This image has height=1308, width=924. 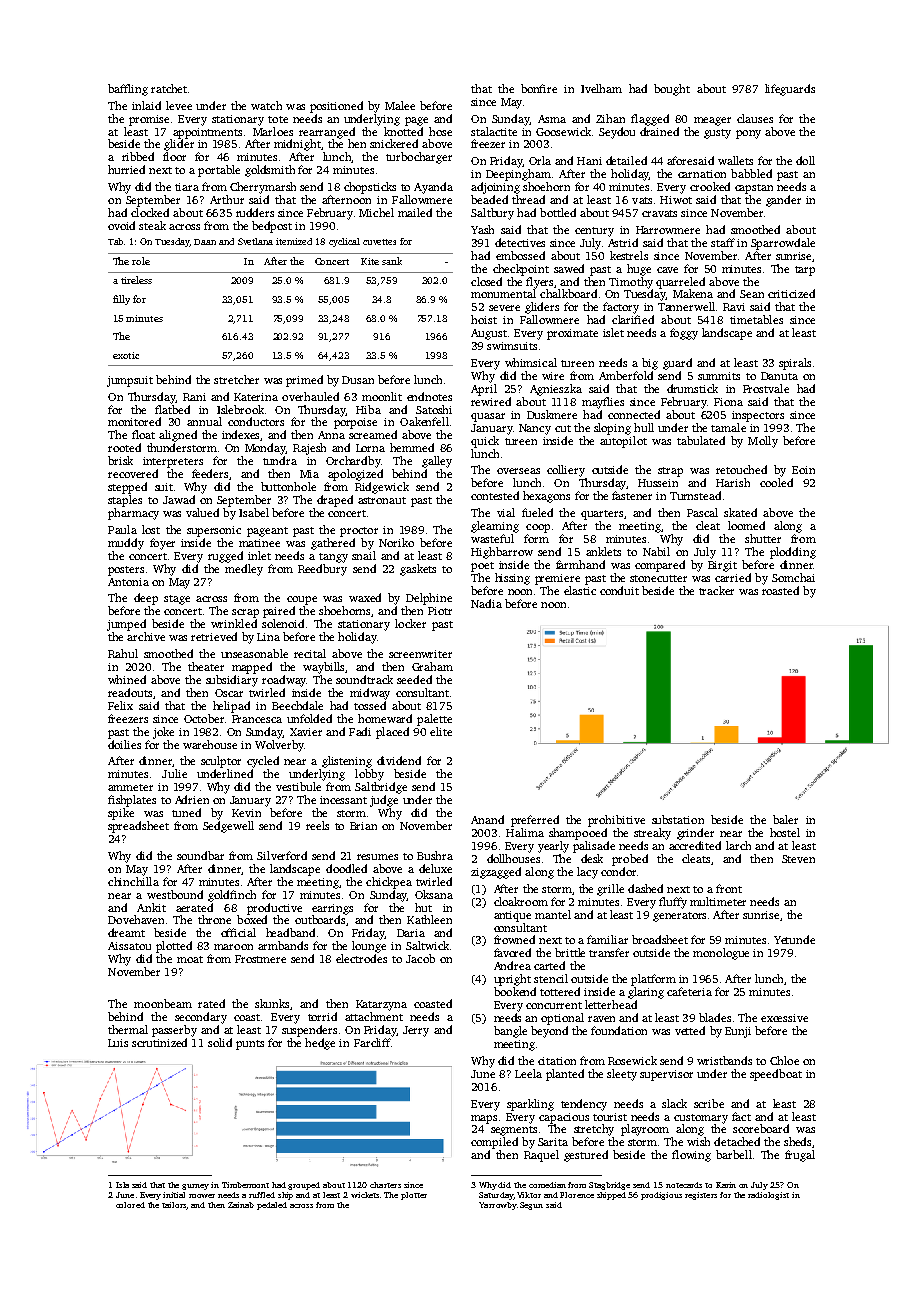 I want to click on medley, so click(x=244, y=570).
